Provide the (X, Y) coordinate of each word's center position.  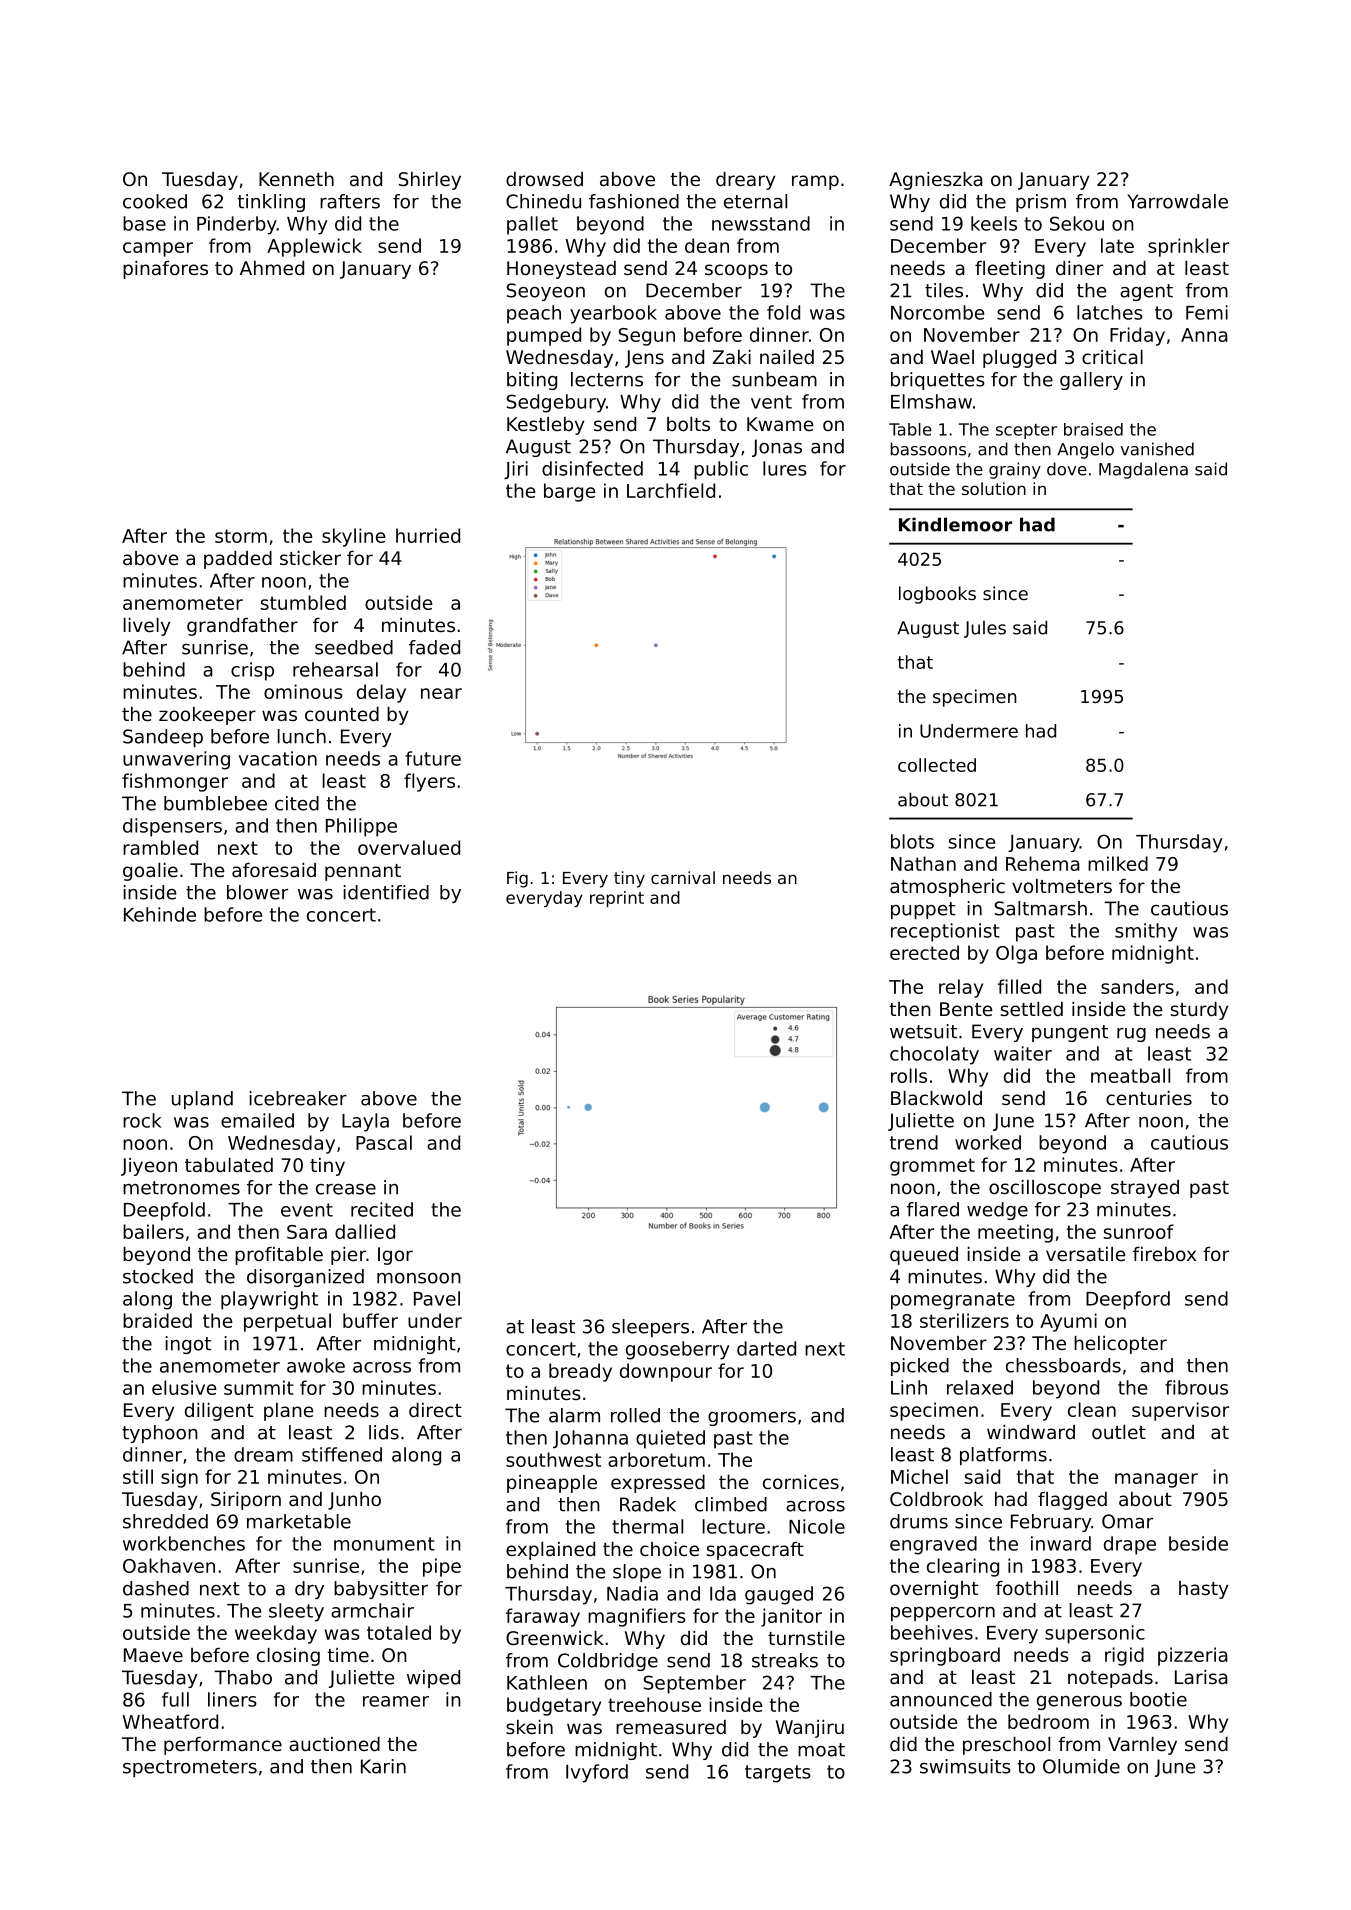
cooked (155, 201)
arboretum (656, 1459)
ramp (815, 182)
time (348, 1655)
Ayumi (1068, 1322)
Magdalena (1143, 470)
